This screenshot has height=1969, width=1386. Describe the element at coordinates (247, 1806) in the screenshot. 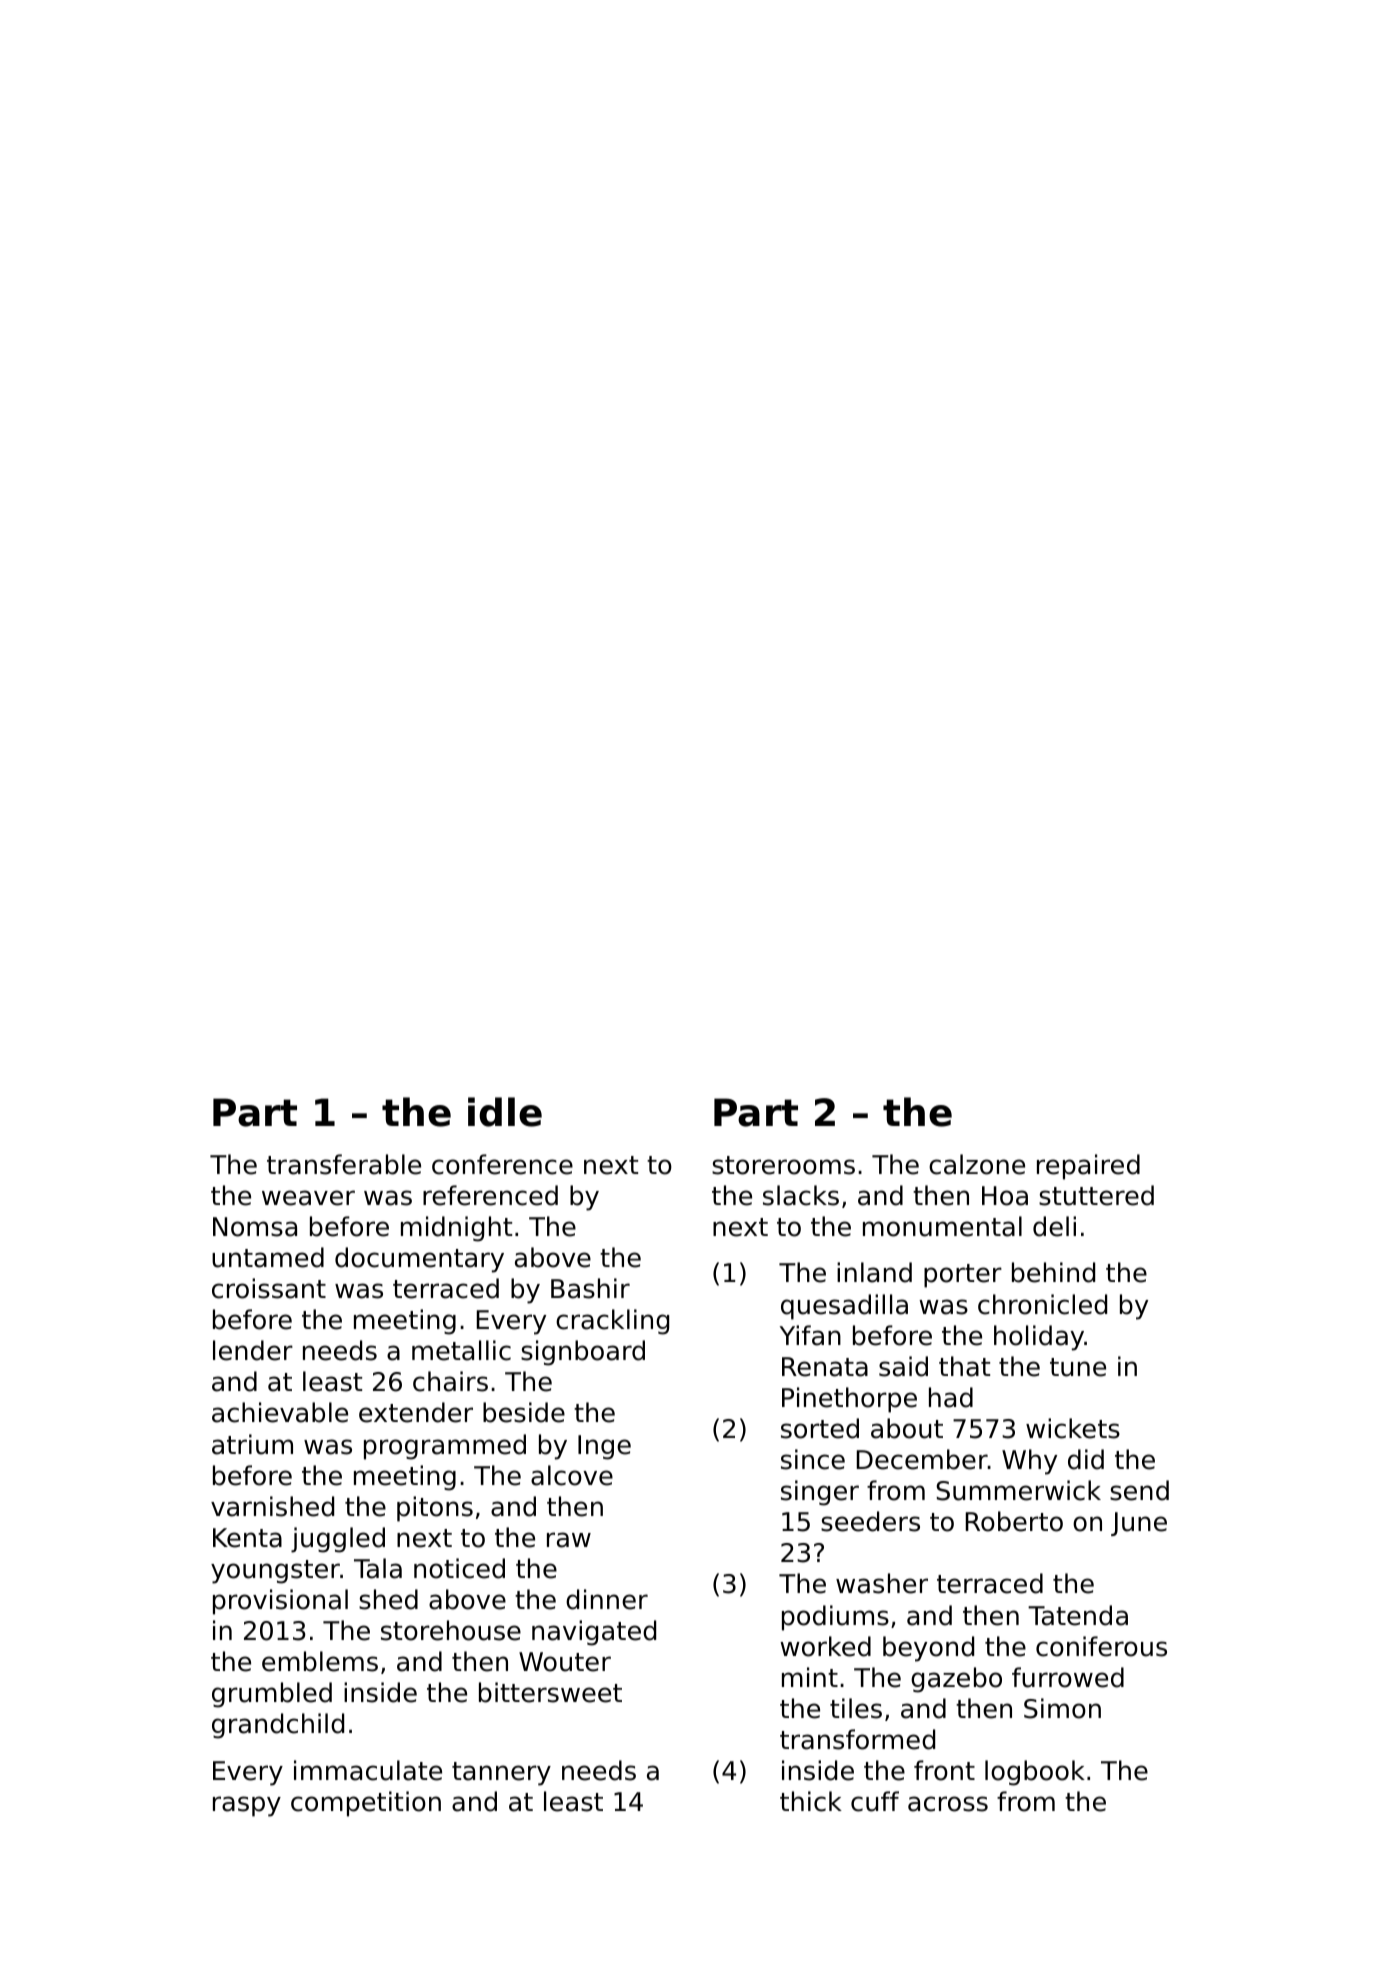

I see `raspy` at that location.
